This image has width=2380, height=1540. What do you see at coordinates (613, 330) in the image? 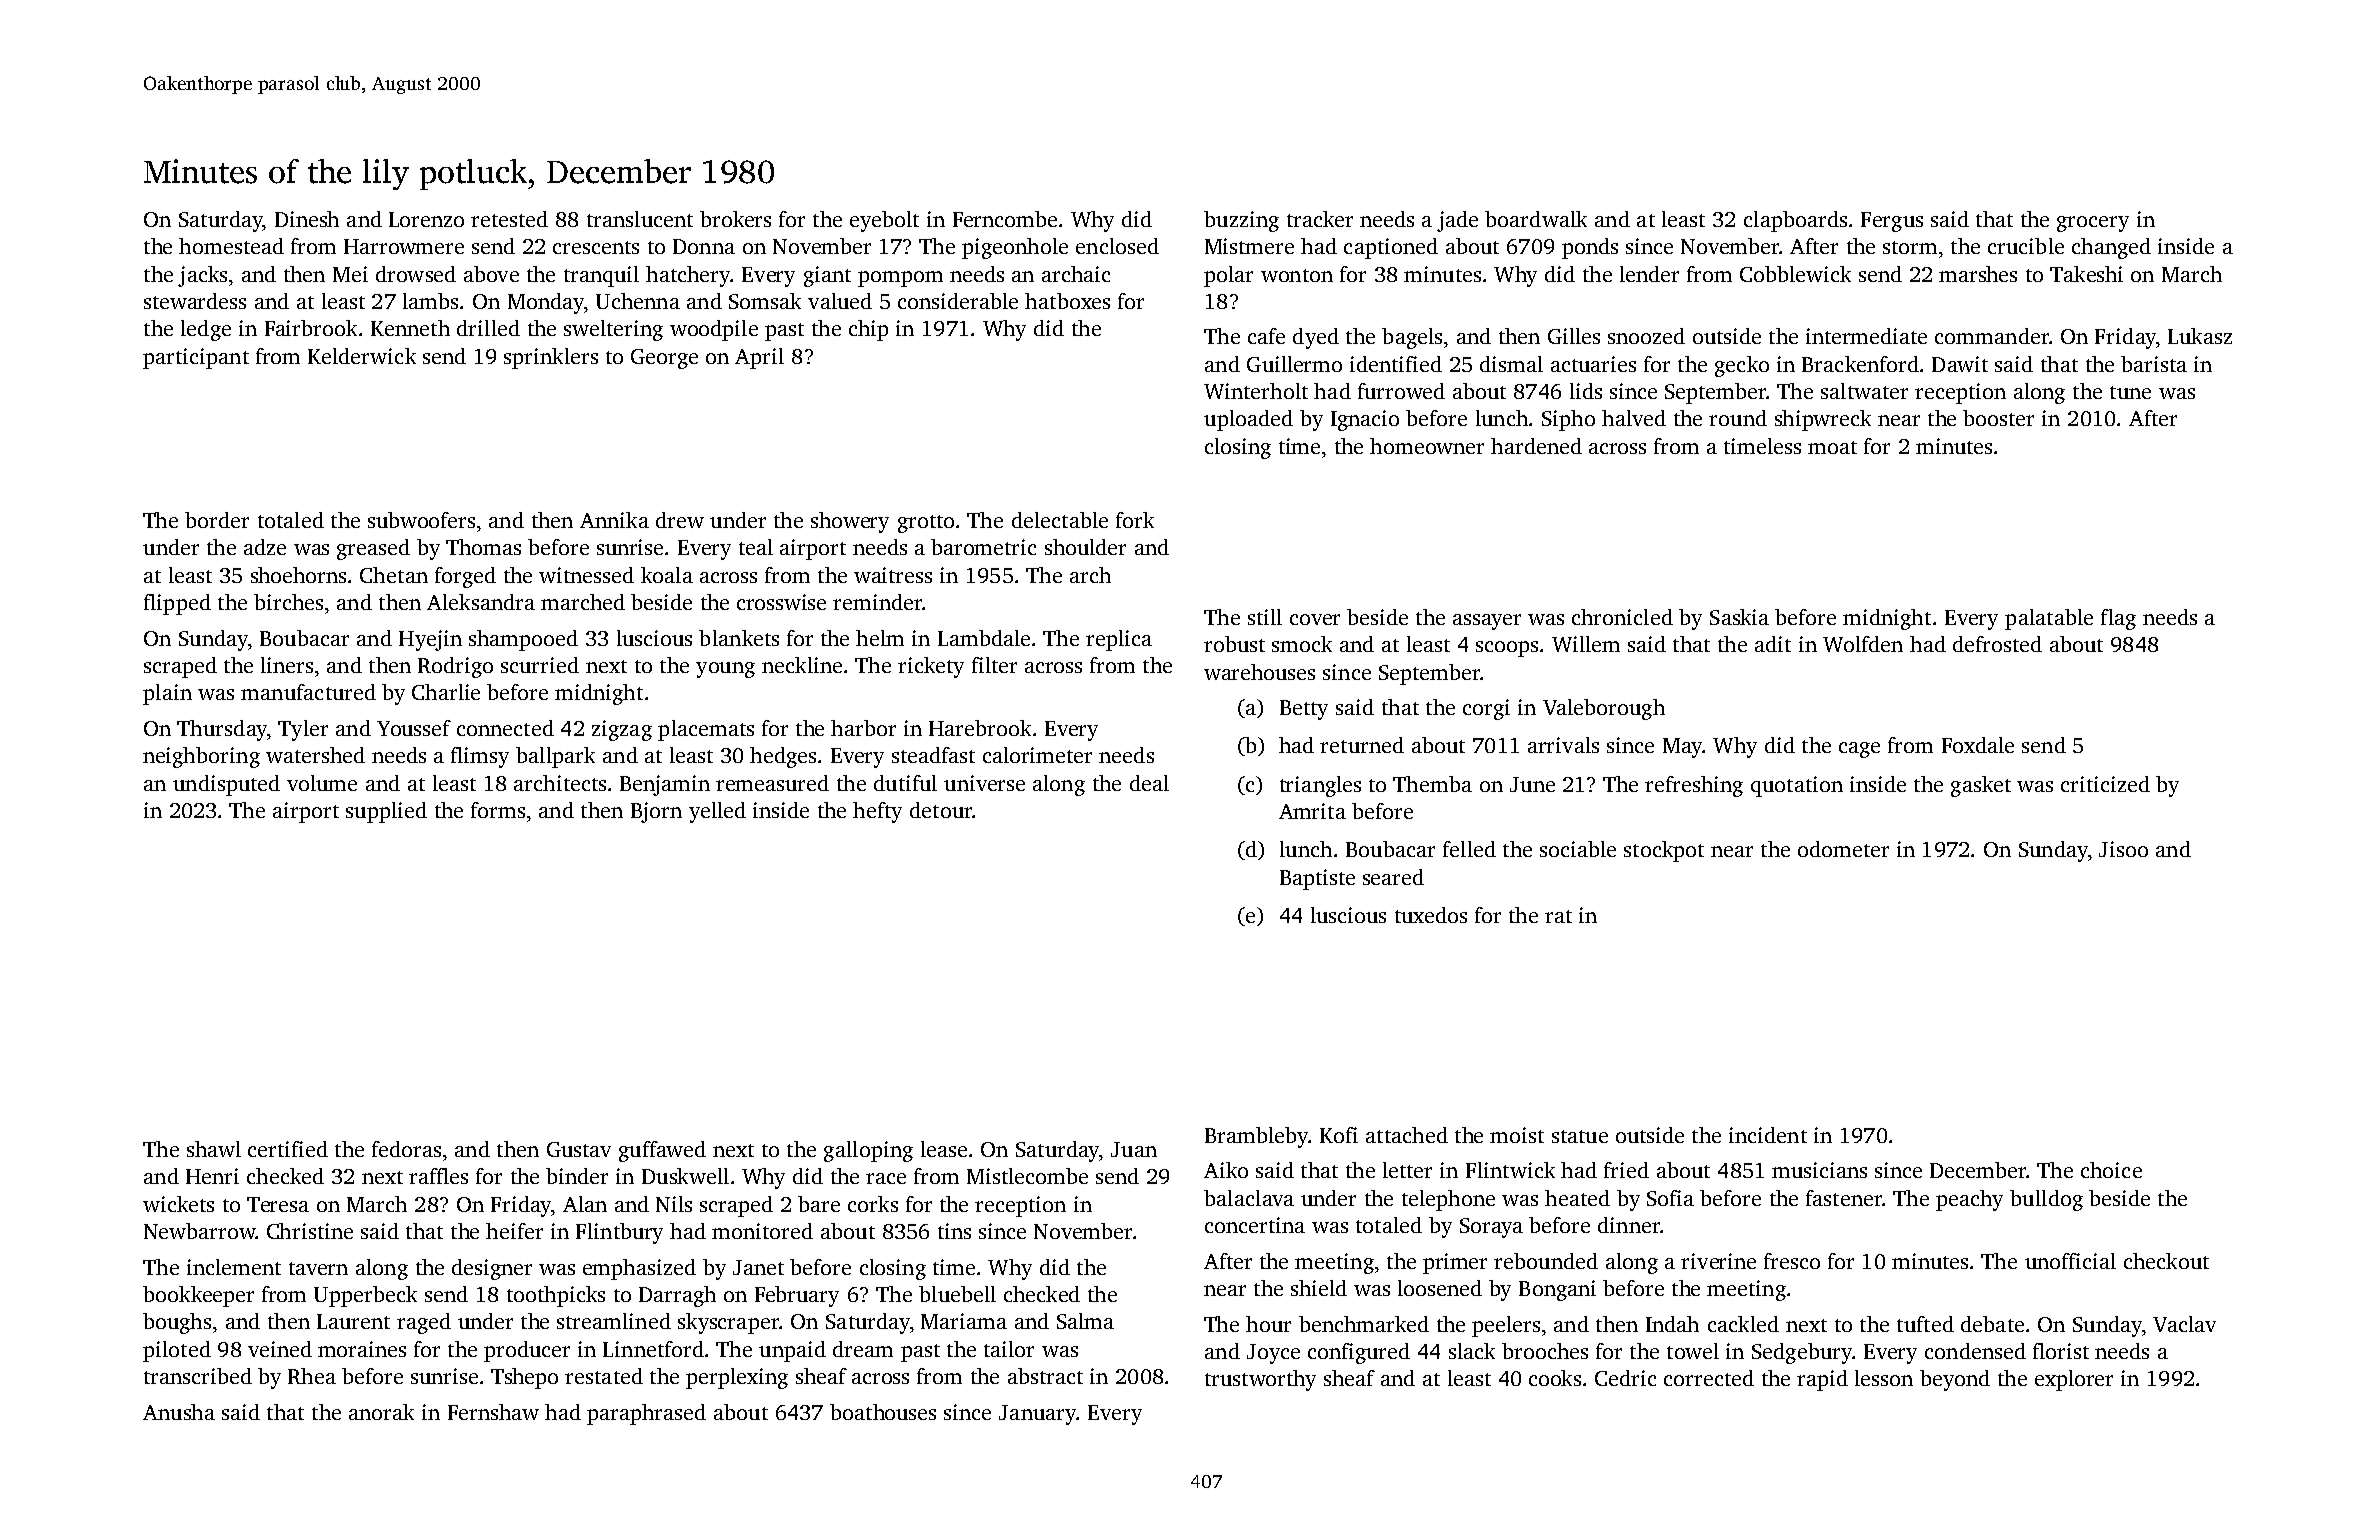
I see `sweltering` at bounding box center [613, 330].
